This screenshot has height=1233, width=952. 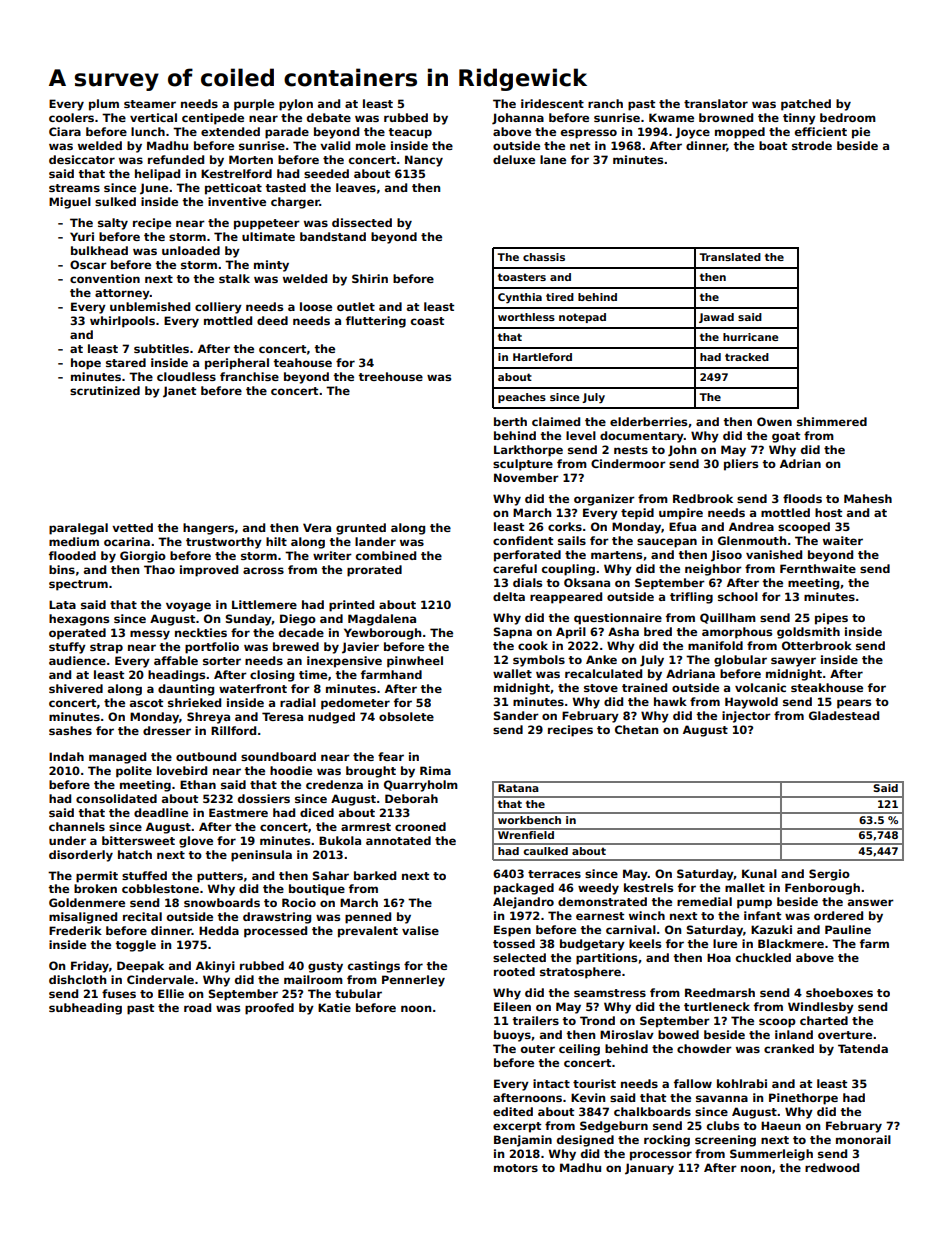 What do you see at coordinates (523, 1141) in the screenshot?
I see `Benjamin` at bounding box center [523, 1141].
